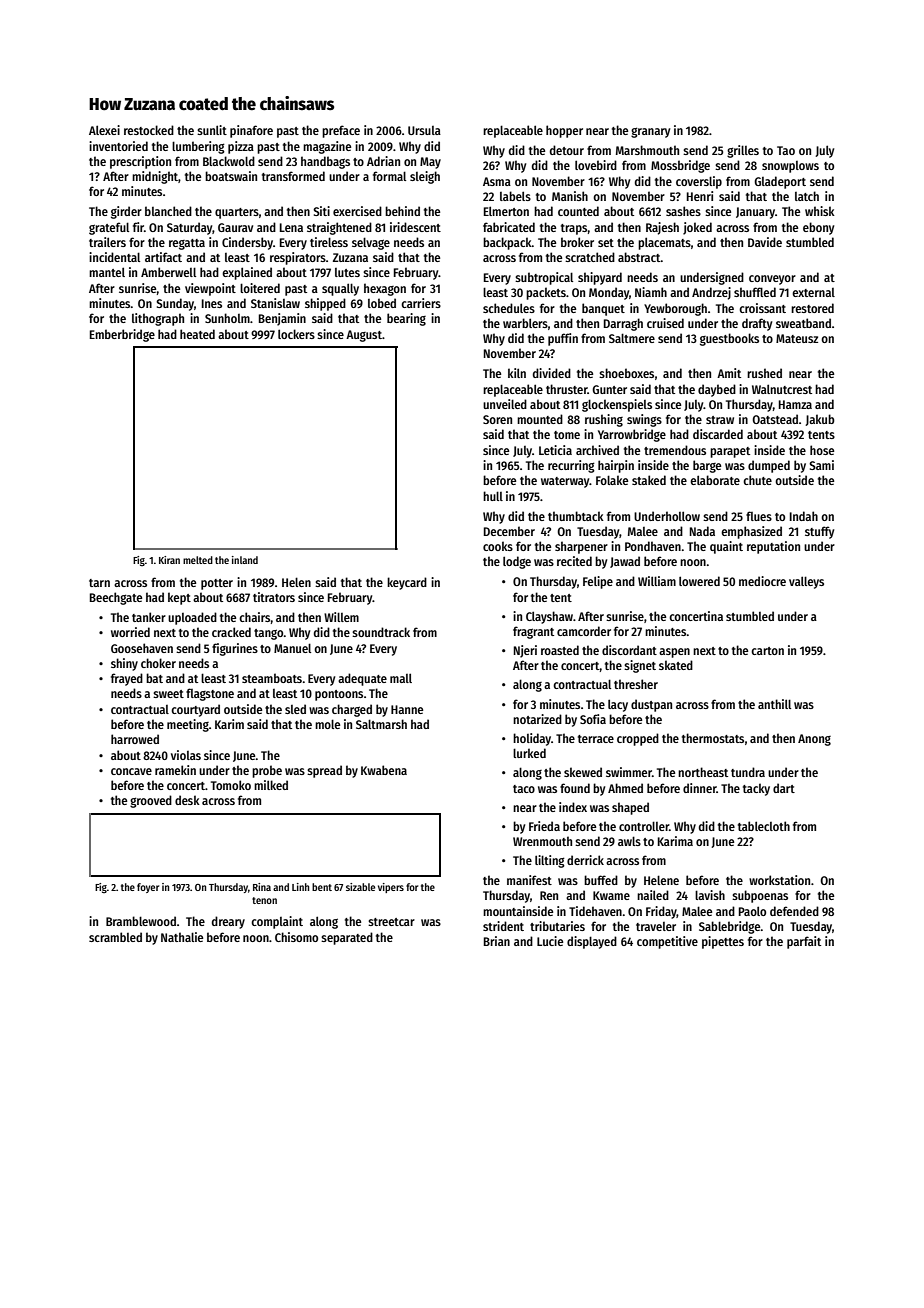 The width and height of the screenshot is (924, 1308). What do you see at coordinates (786, 150) in the screenshot?
I see `Tao` at bounding box center [786, 150].
